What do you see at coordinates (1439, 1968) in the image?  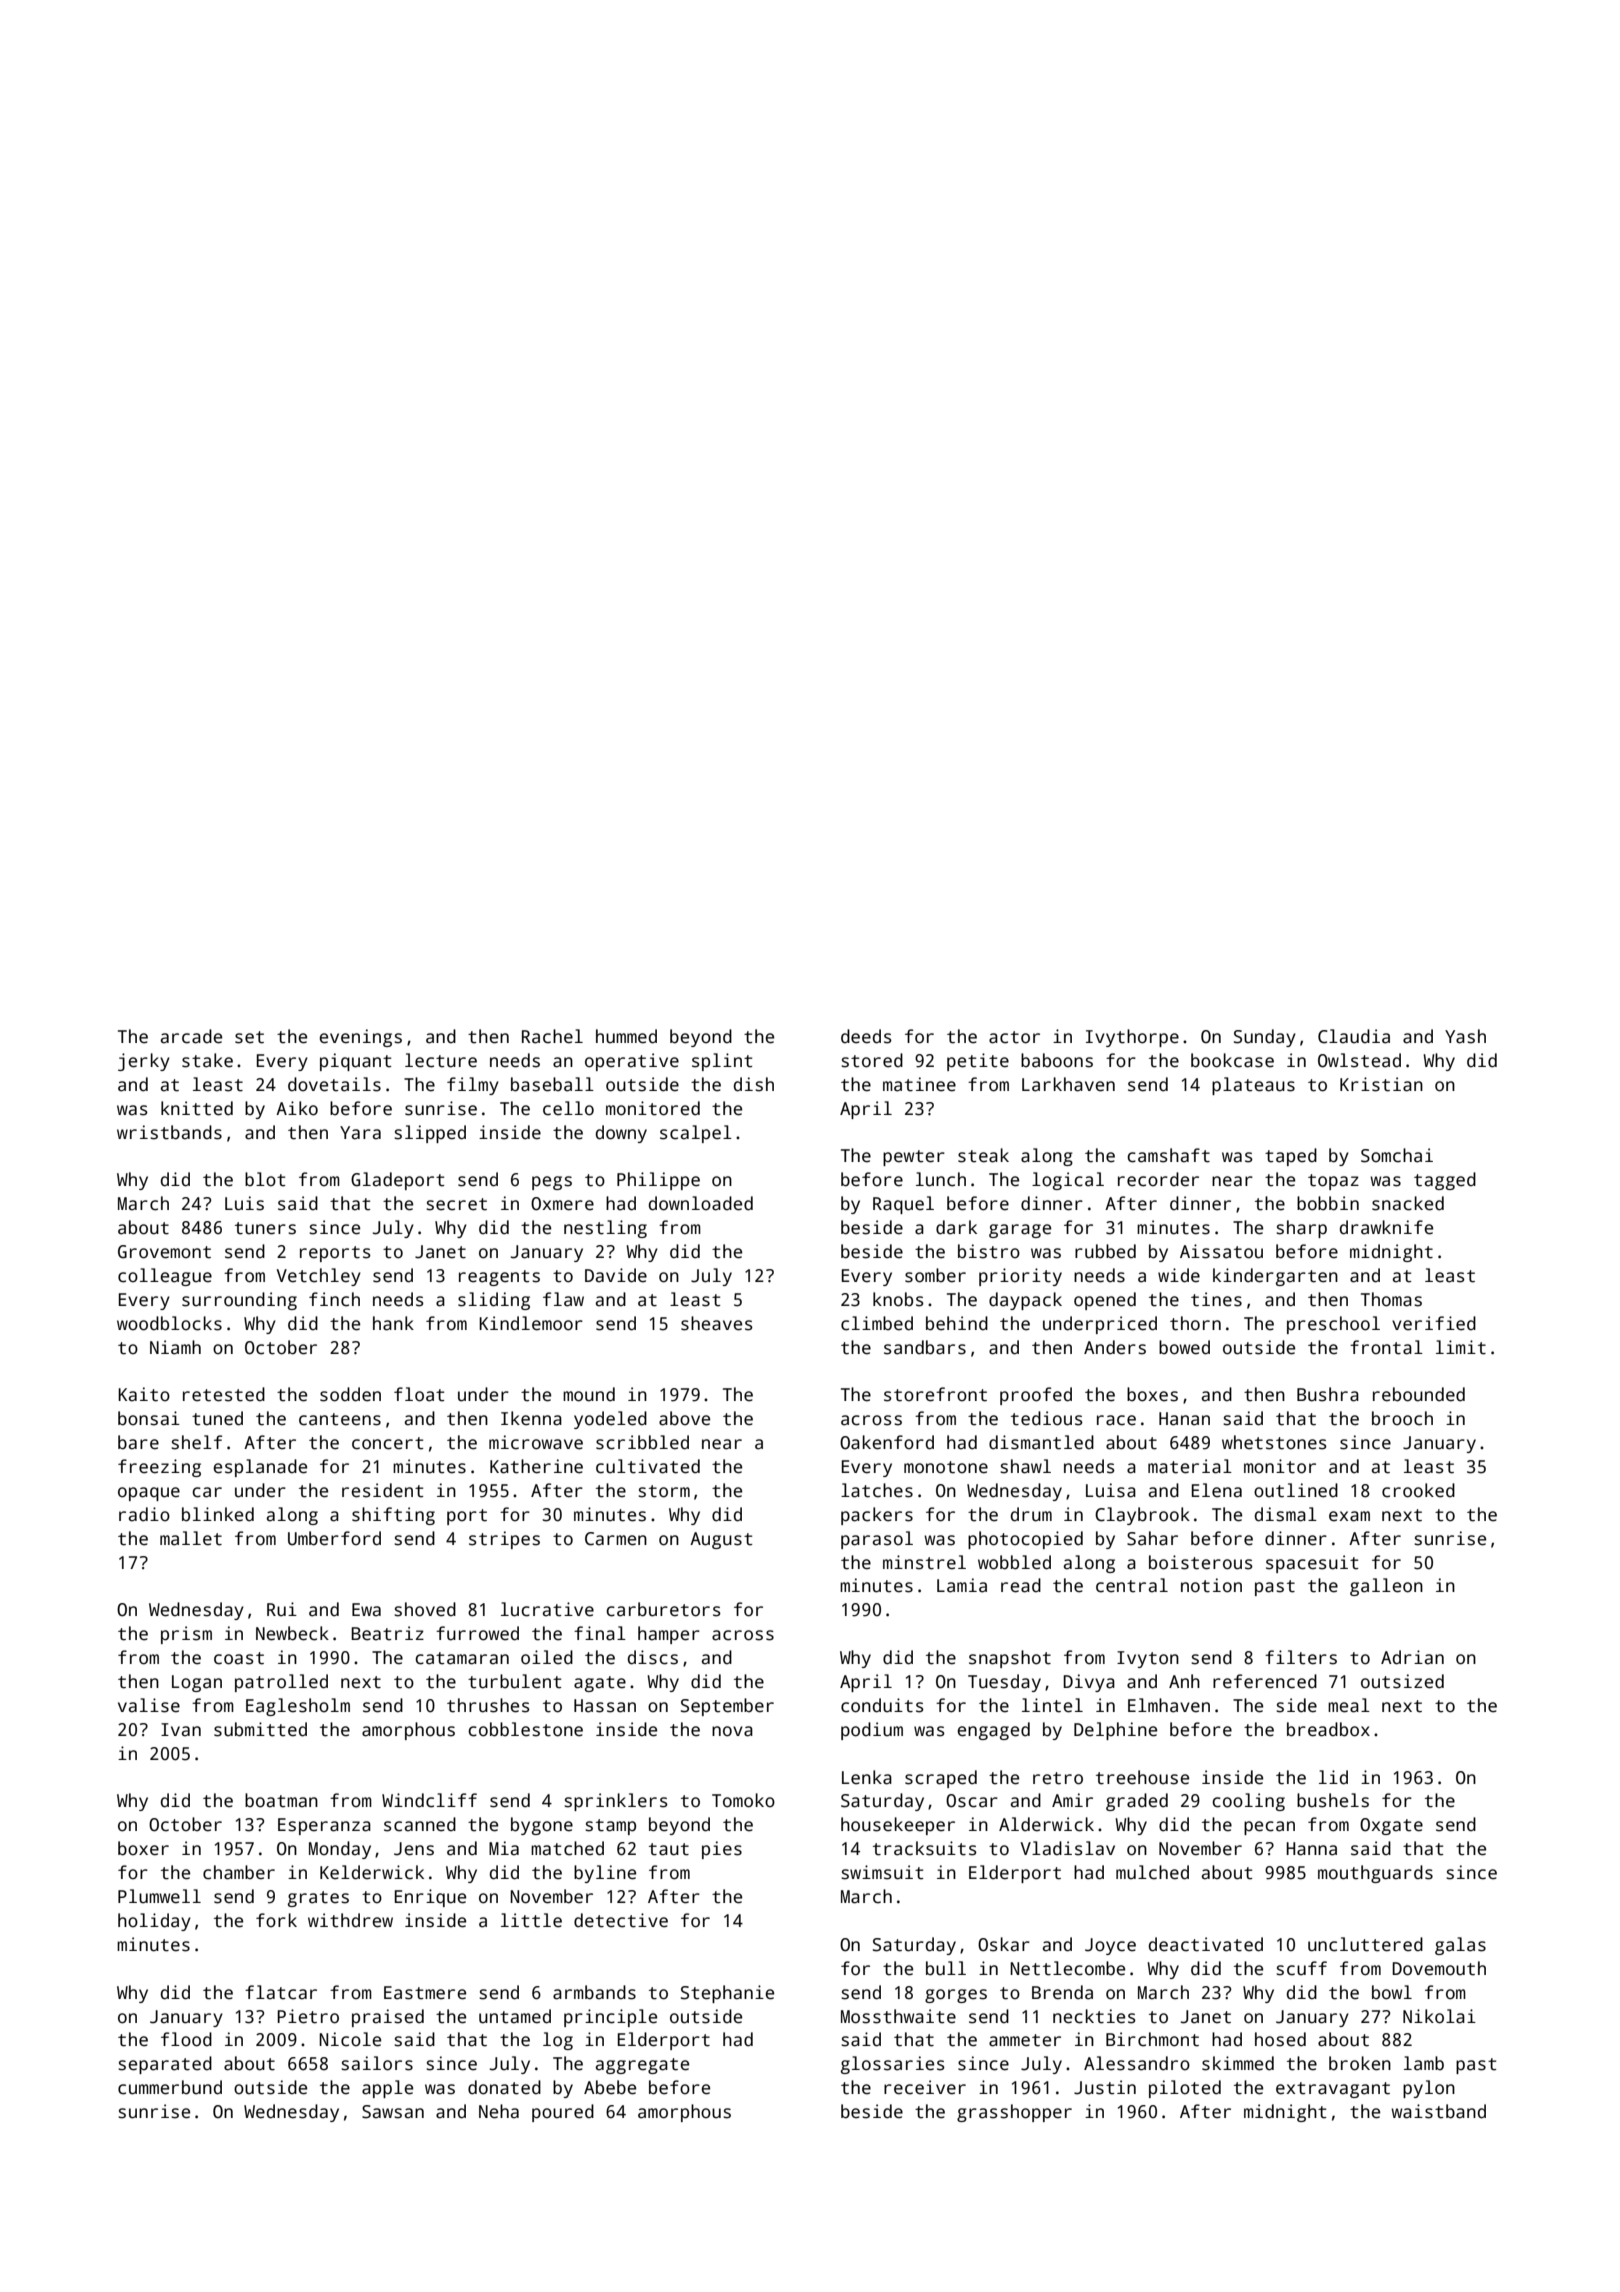 I see `Dovemouth` at bounding box center [1439, 1968].
